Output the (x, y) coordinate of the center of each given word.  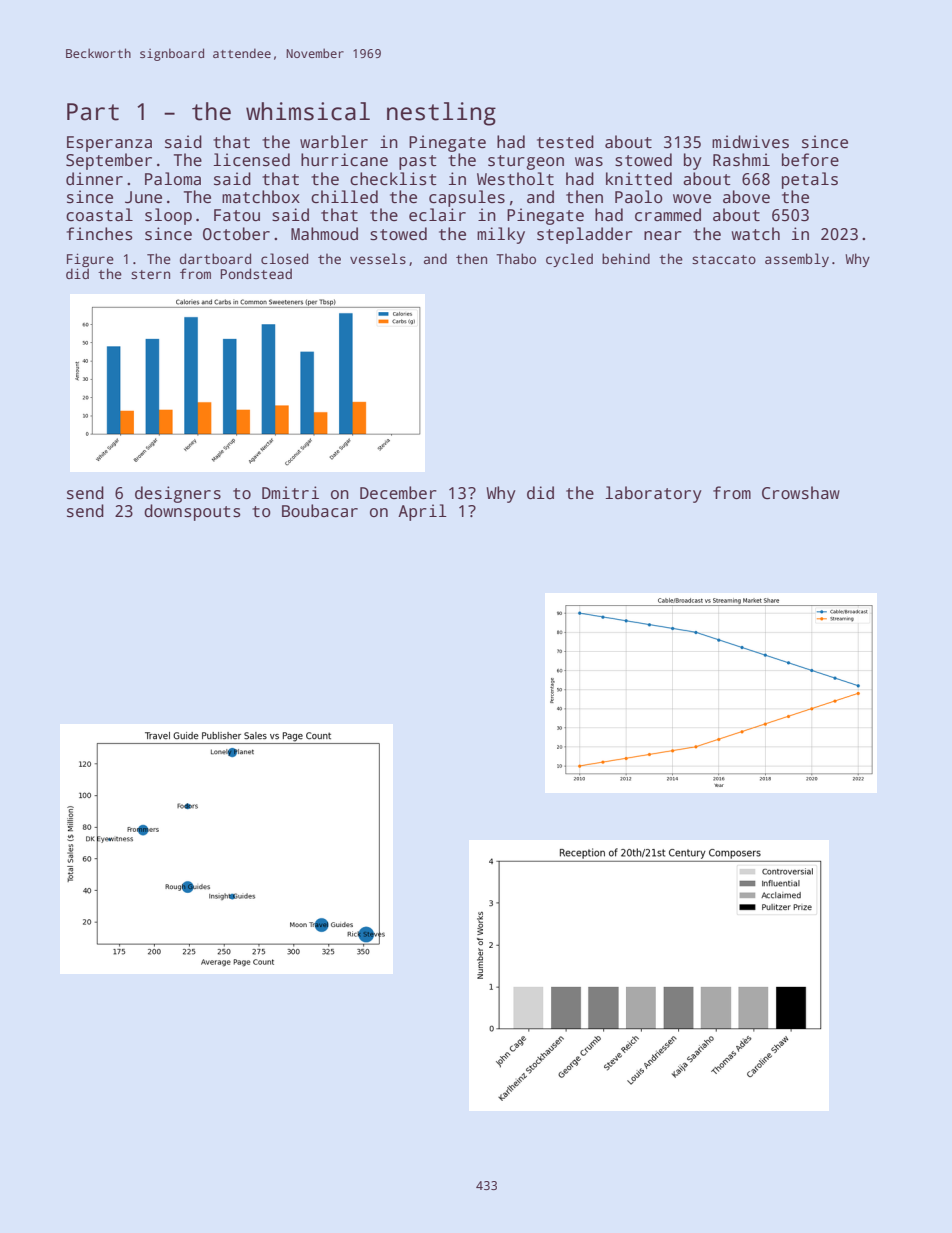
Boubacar (320, 511)
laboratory (653, 494)
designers (178, 494)
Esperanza (109, 144)
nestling (441, 114)
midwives (750, 142)
